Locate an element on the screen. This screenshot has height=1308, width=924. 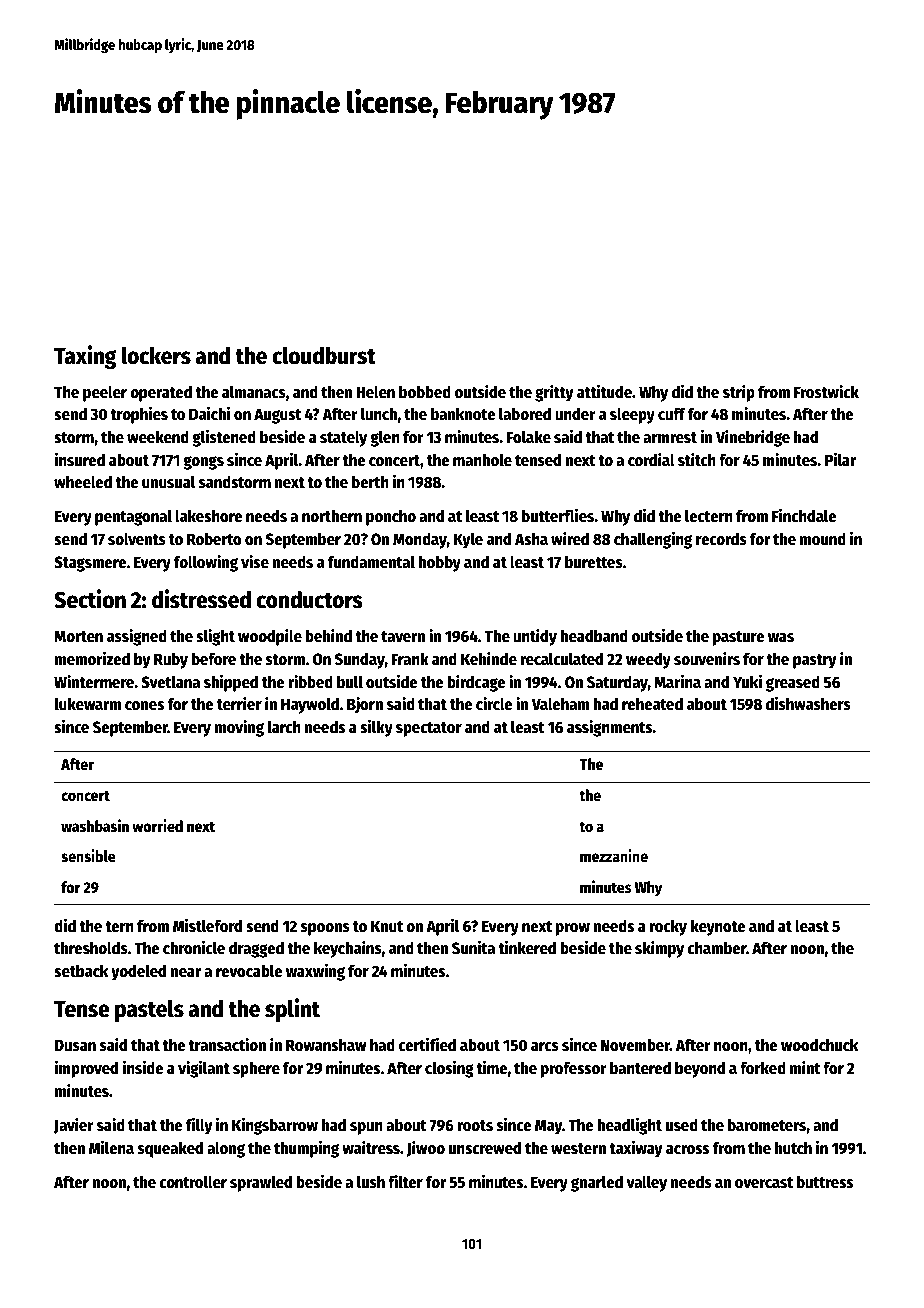
Kehinde is located at coordinates (489, 658).
